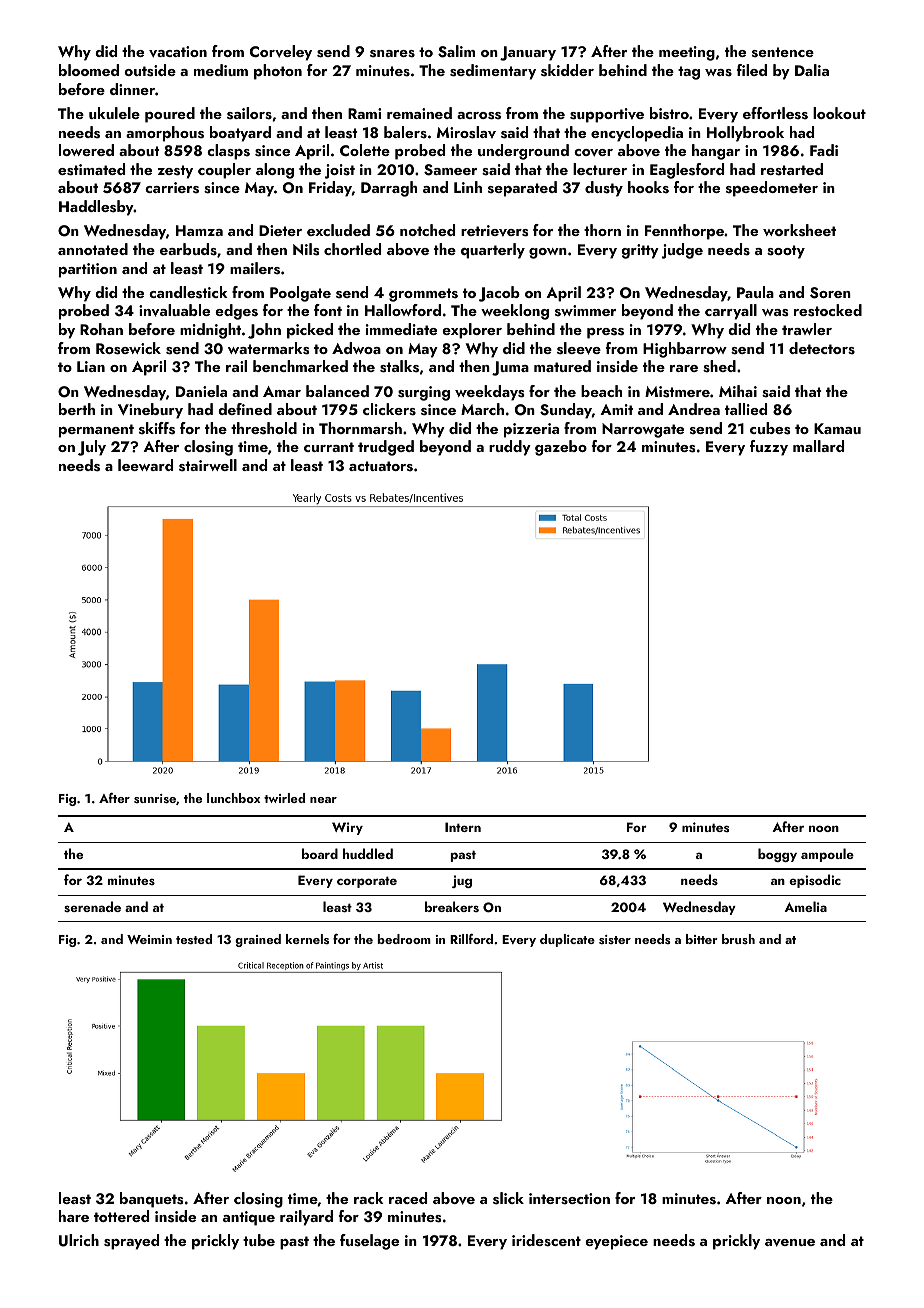 The height and width of the screenshot is (1308, 924). I want to click on brush, so click(738, 939).
